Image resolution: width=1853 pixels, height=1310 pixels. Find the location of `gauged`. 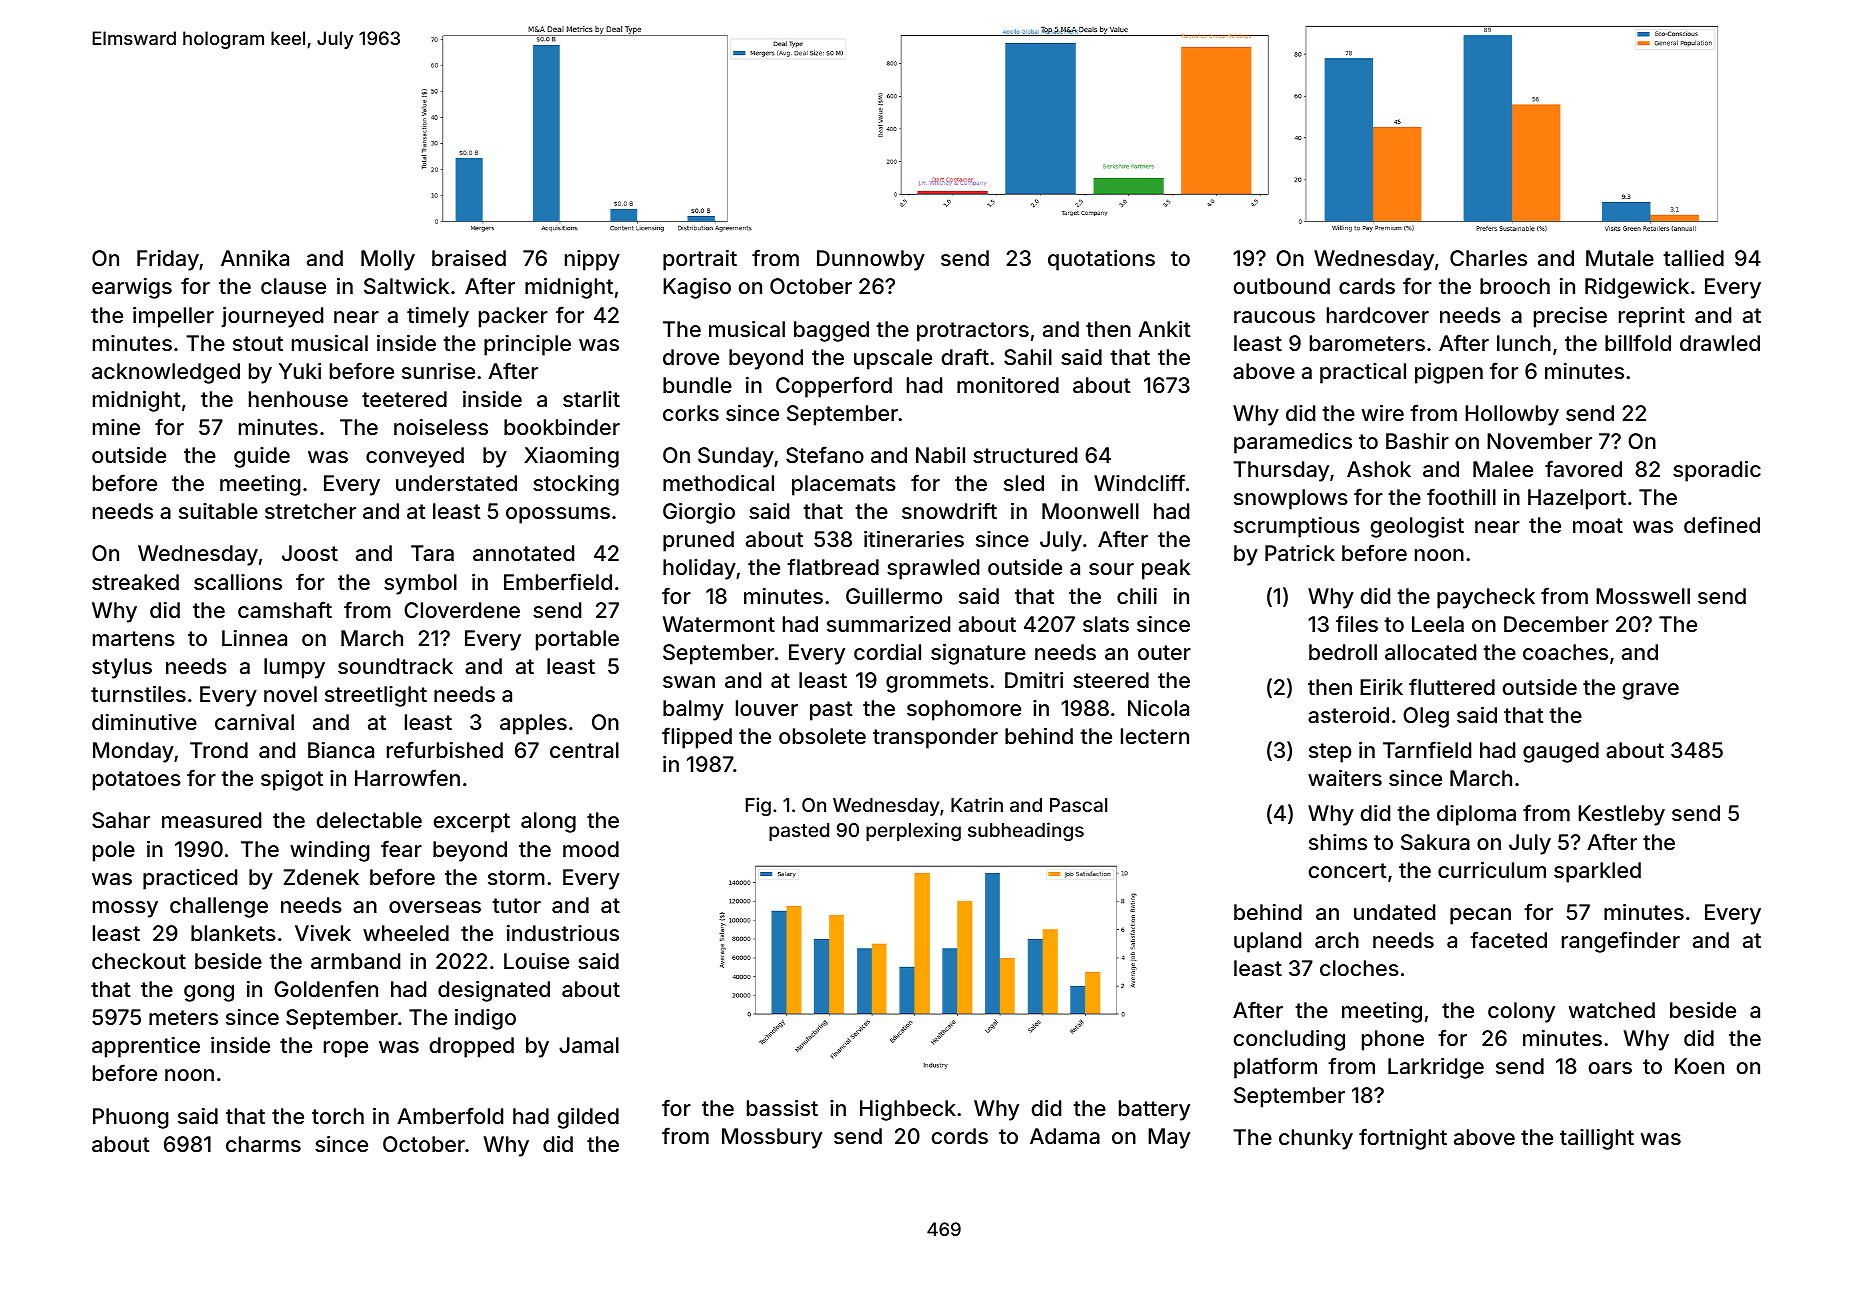

gauged is located at coordinates (1561, 752).
